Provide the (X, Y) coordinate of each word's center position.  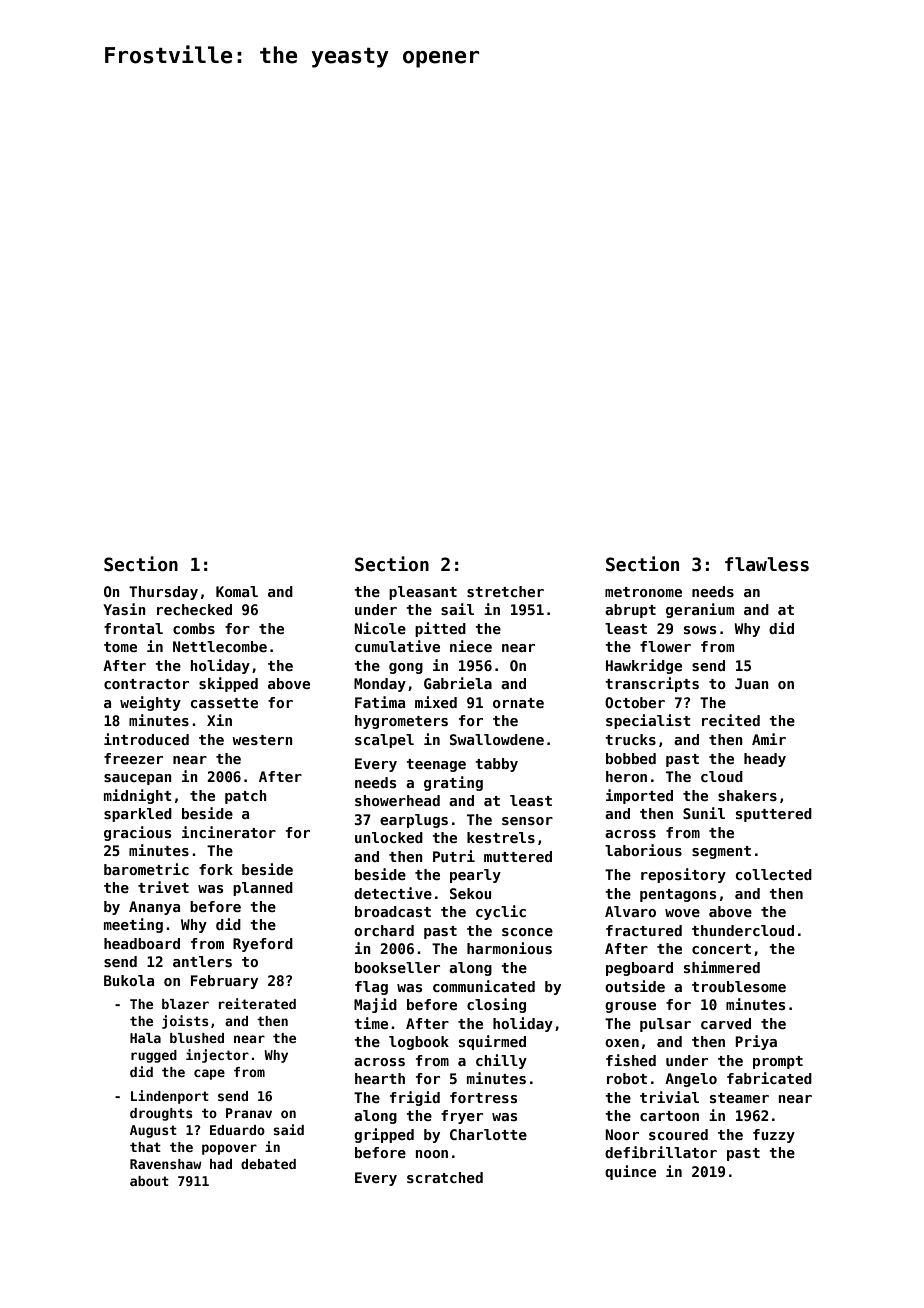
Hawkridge (644, 666)
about (149, 1181)
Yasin (124, 609)
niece (471, 646)
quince (630, 1172)
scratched (445, 1177)
